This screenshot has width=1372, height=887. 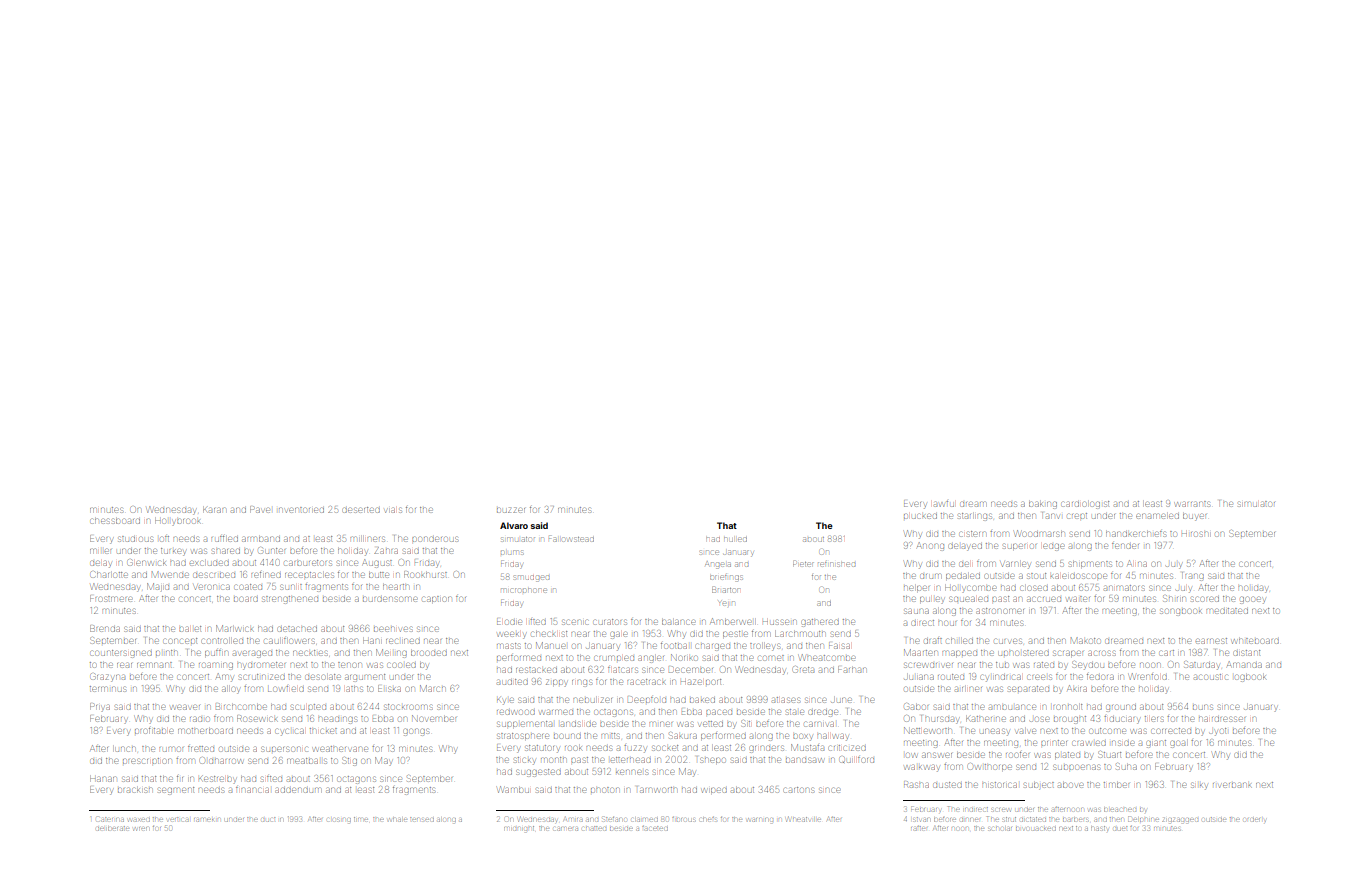 What do you see at coordinates (1181, 612) in the screenshot?
I see `songbook` at bounding box center [1181, 612].
